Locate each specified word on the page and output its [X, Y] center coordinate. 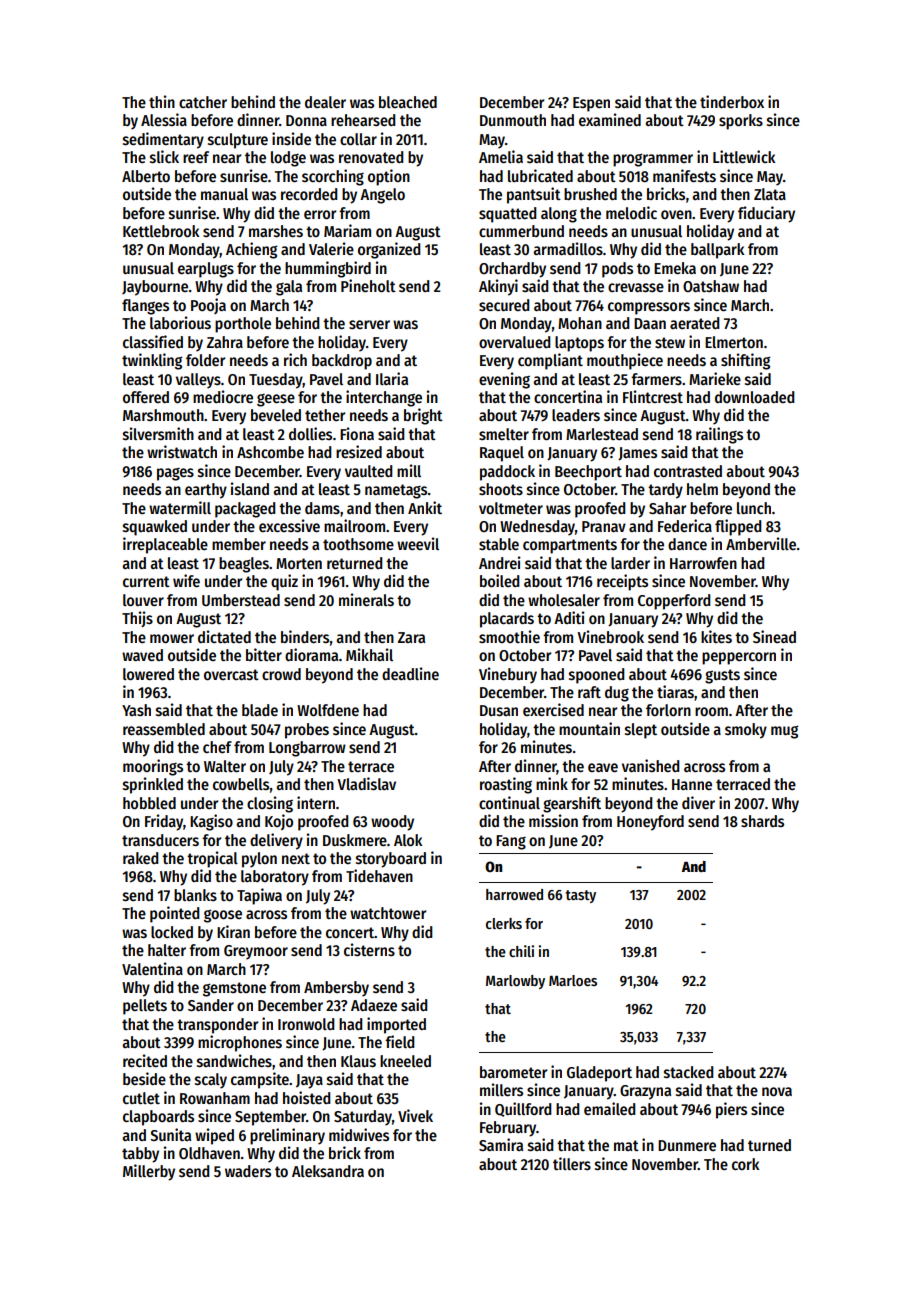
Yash [136, 710]
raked [141, 858]
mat [626, 1145]
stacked [689, 1072]
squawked [155, 528]
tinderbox [732, 101]
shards [762, 821]
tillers [572, 1163]
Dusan [499, 711]
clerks [504, 923]
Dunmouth [513, 120]
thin [162, 101]
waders [248, 1171]
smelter [504, 434]
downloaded [755, 397]
